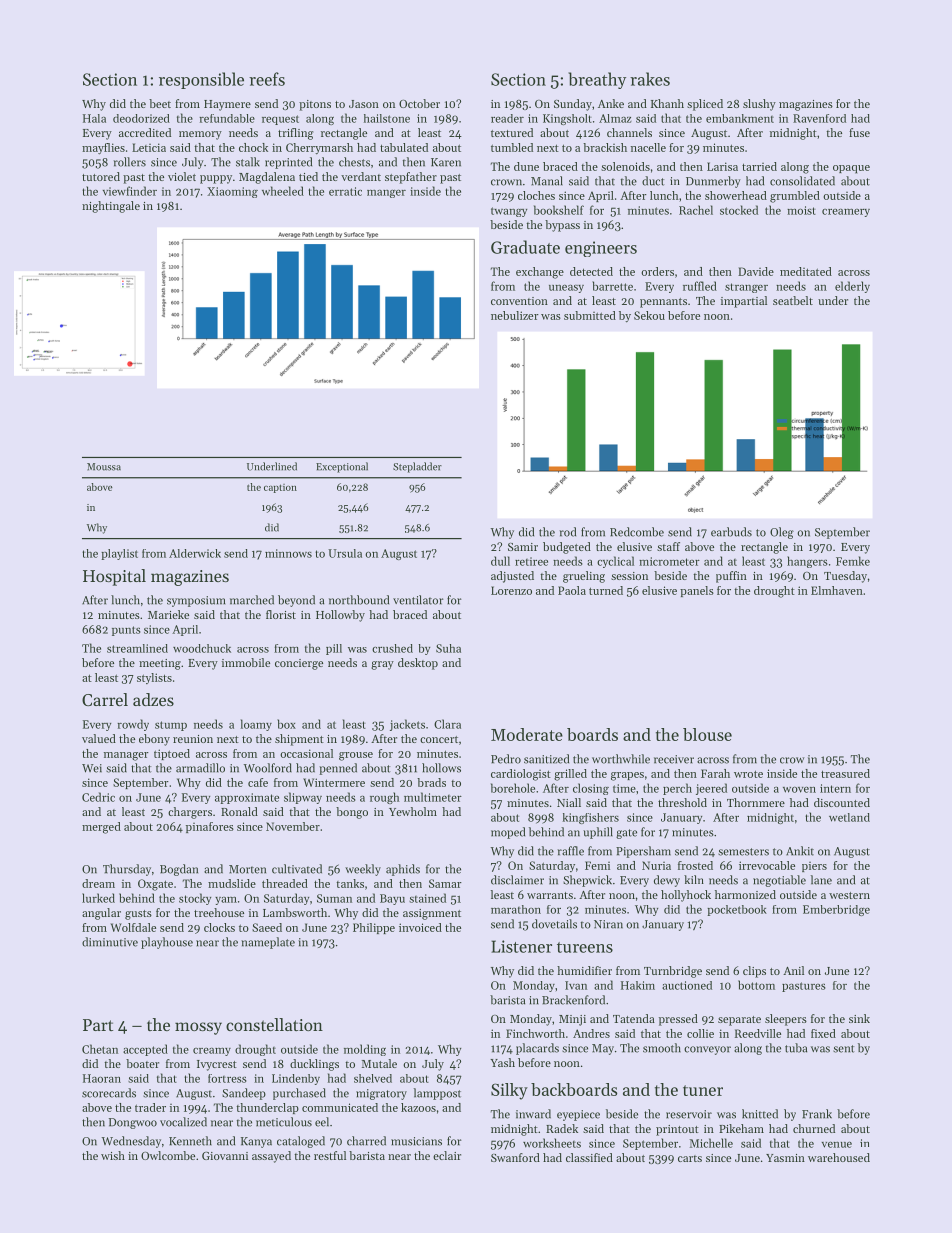 Image resolution: width=952 pixels, height=1233 pixels. I want to click on breathy, so click(597, 80).
